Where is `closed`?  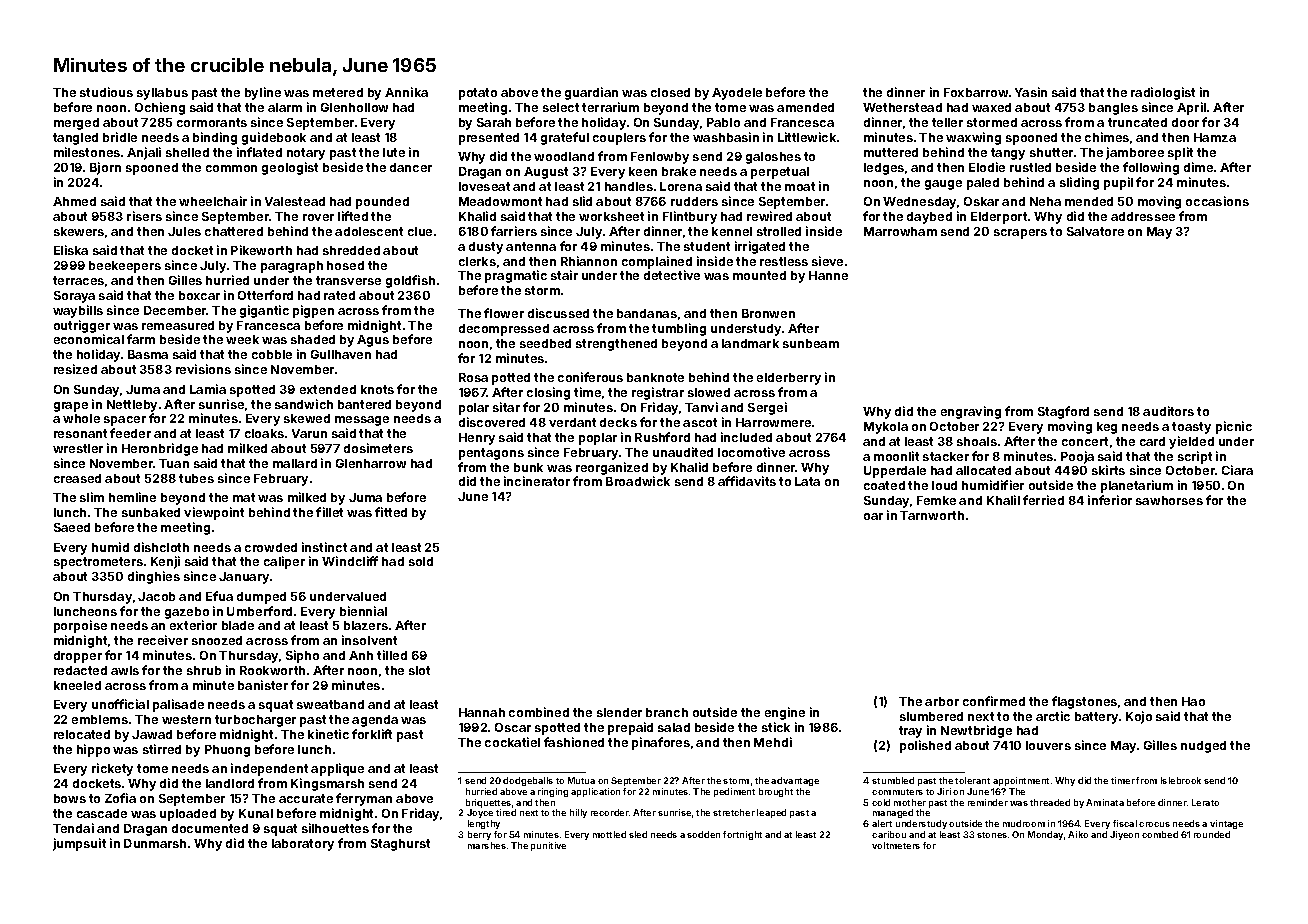
closed is located at coordinates (670, 92).
